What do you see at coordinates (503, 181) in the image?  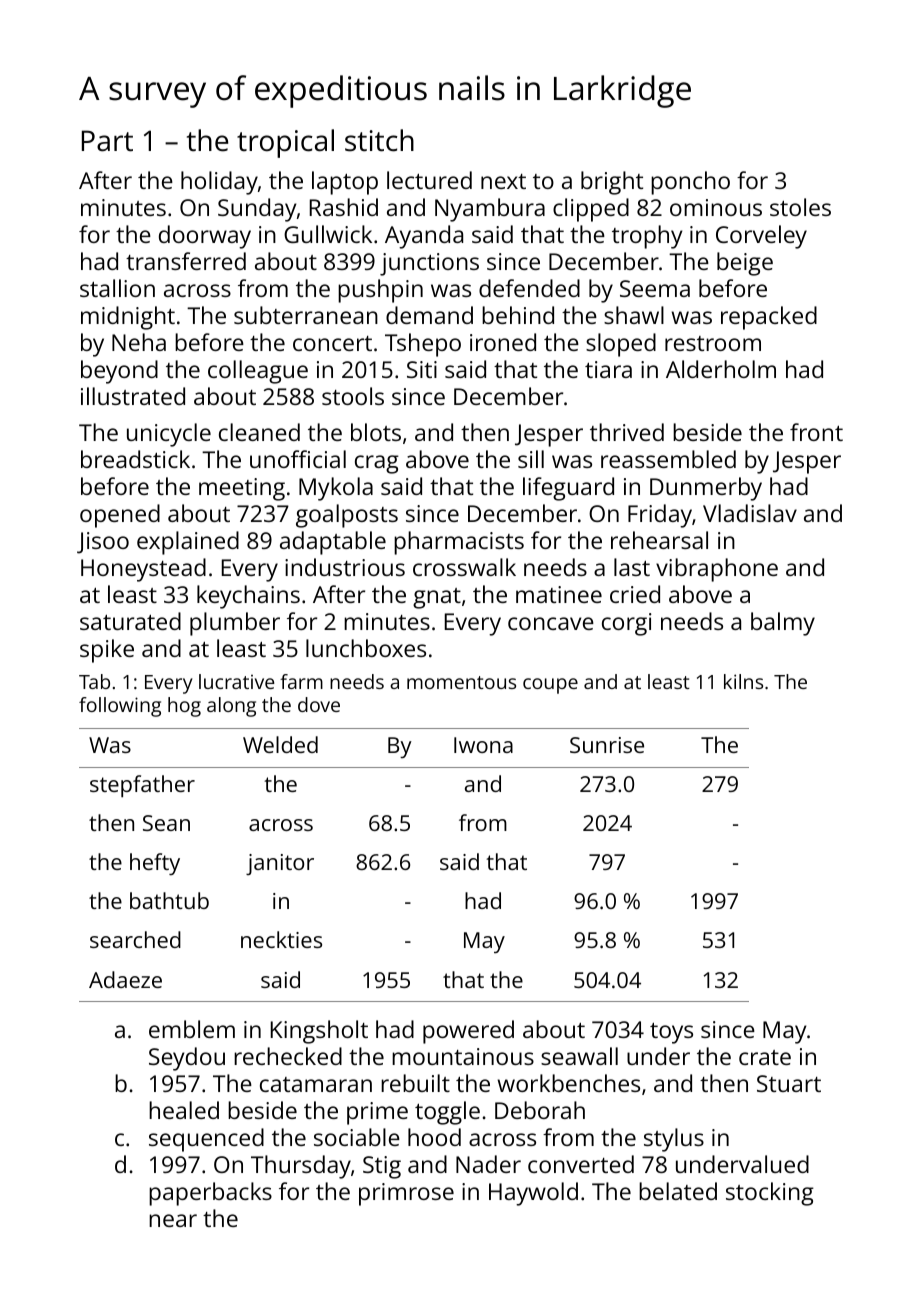 I see `next` at bounding box center [503, 181].
